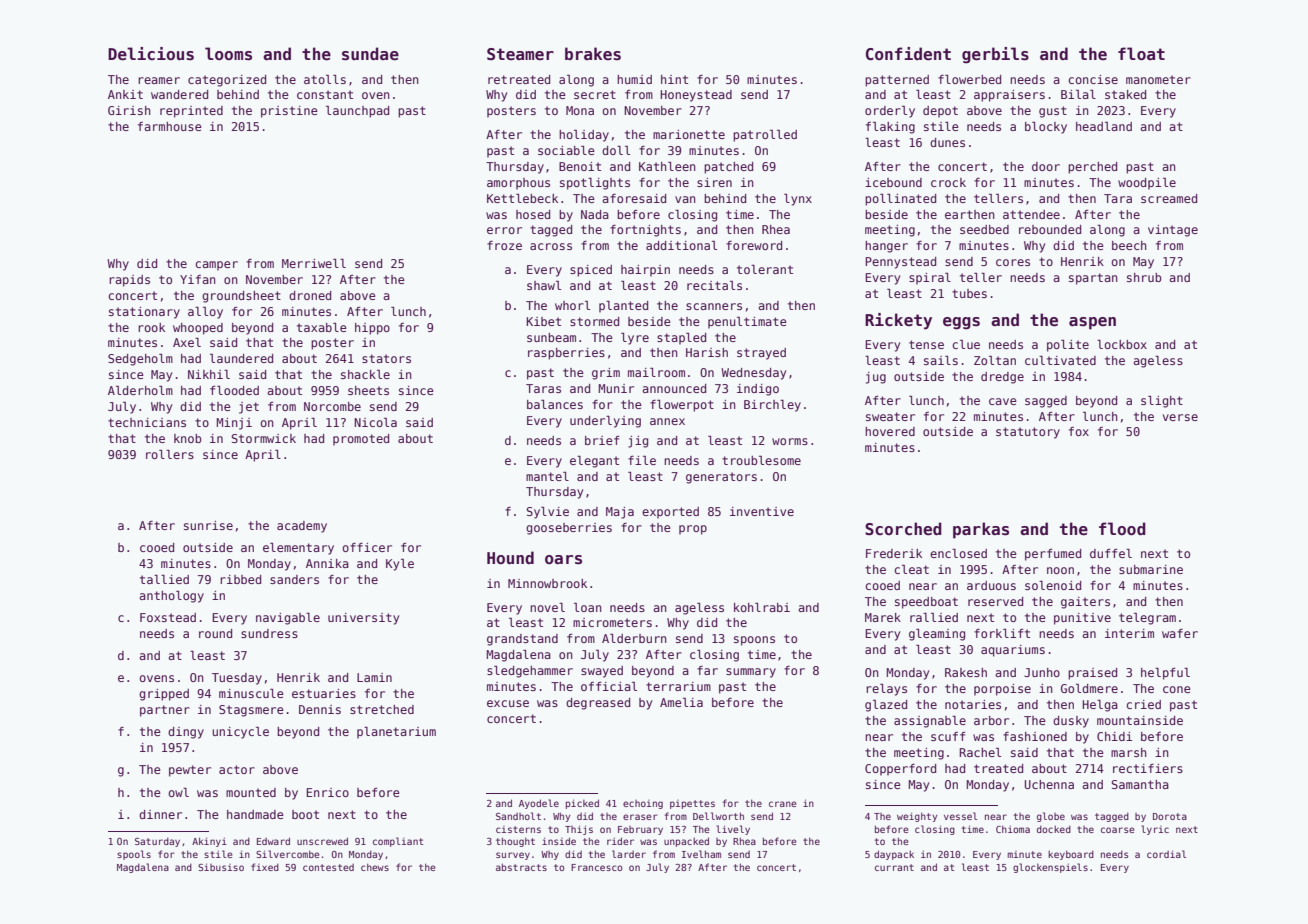  I want to click on gerbils, so click(995, 55).
